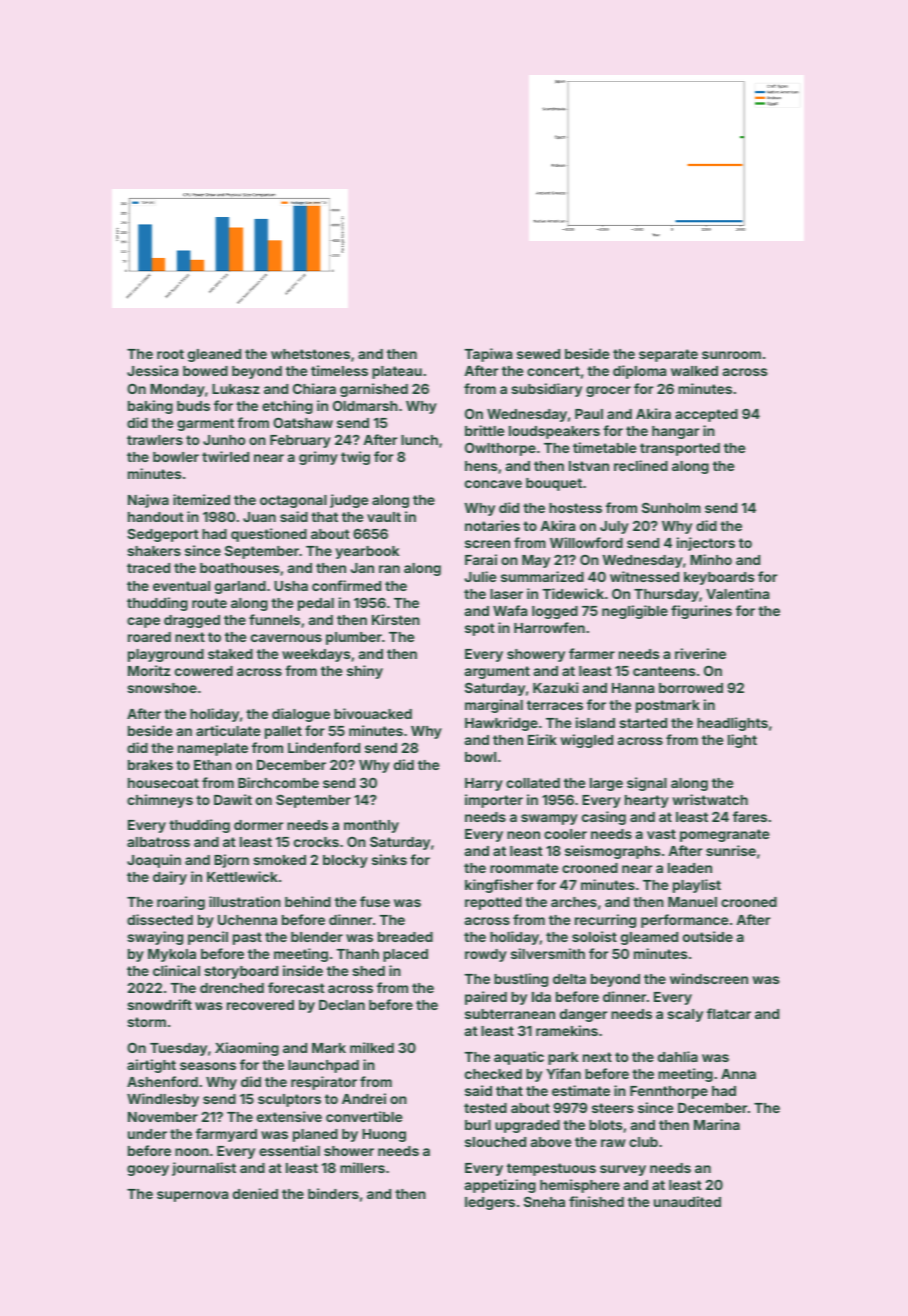 This screenshot has width=908, height=1316. What do you see at coordinates (548, 953) in the screenshot?
I see `silversmith` at bounding box center [548, 953].
